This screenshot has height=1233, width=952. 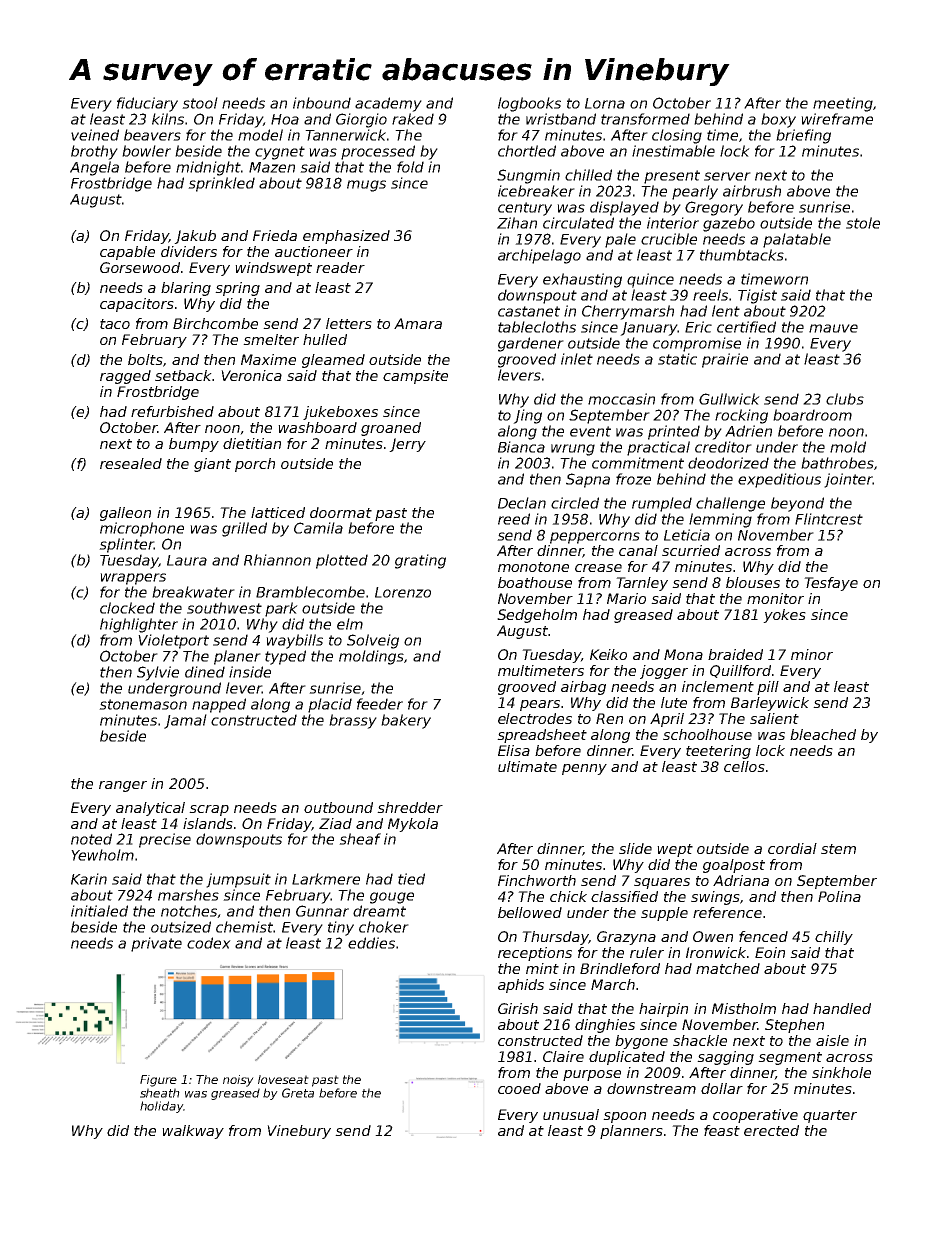 I want to click on ultimate, so click(x=527, y=766).
